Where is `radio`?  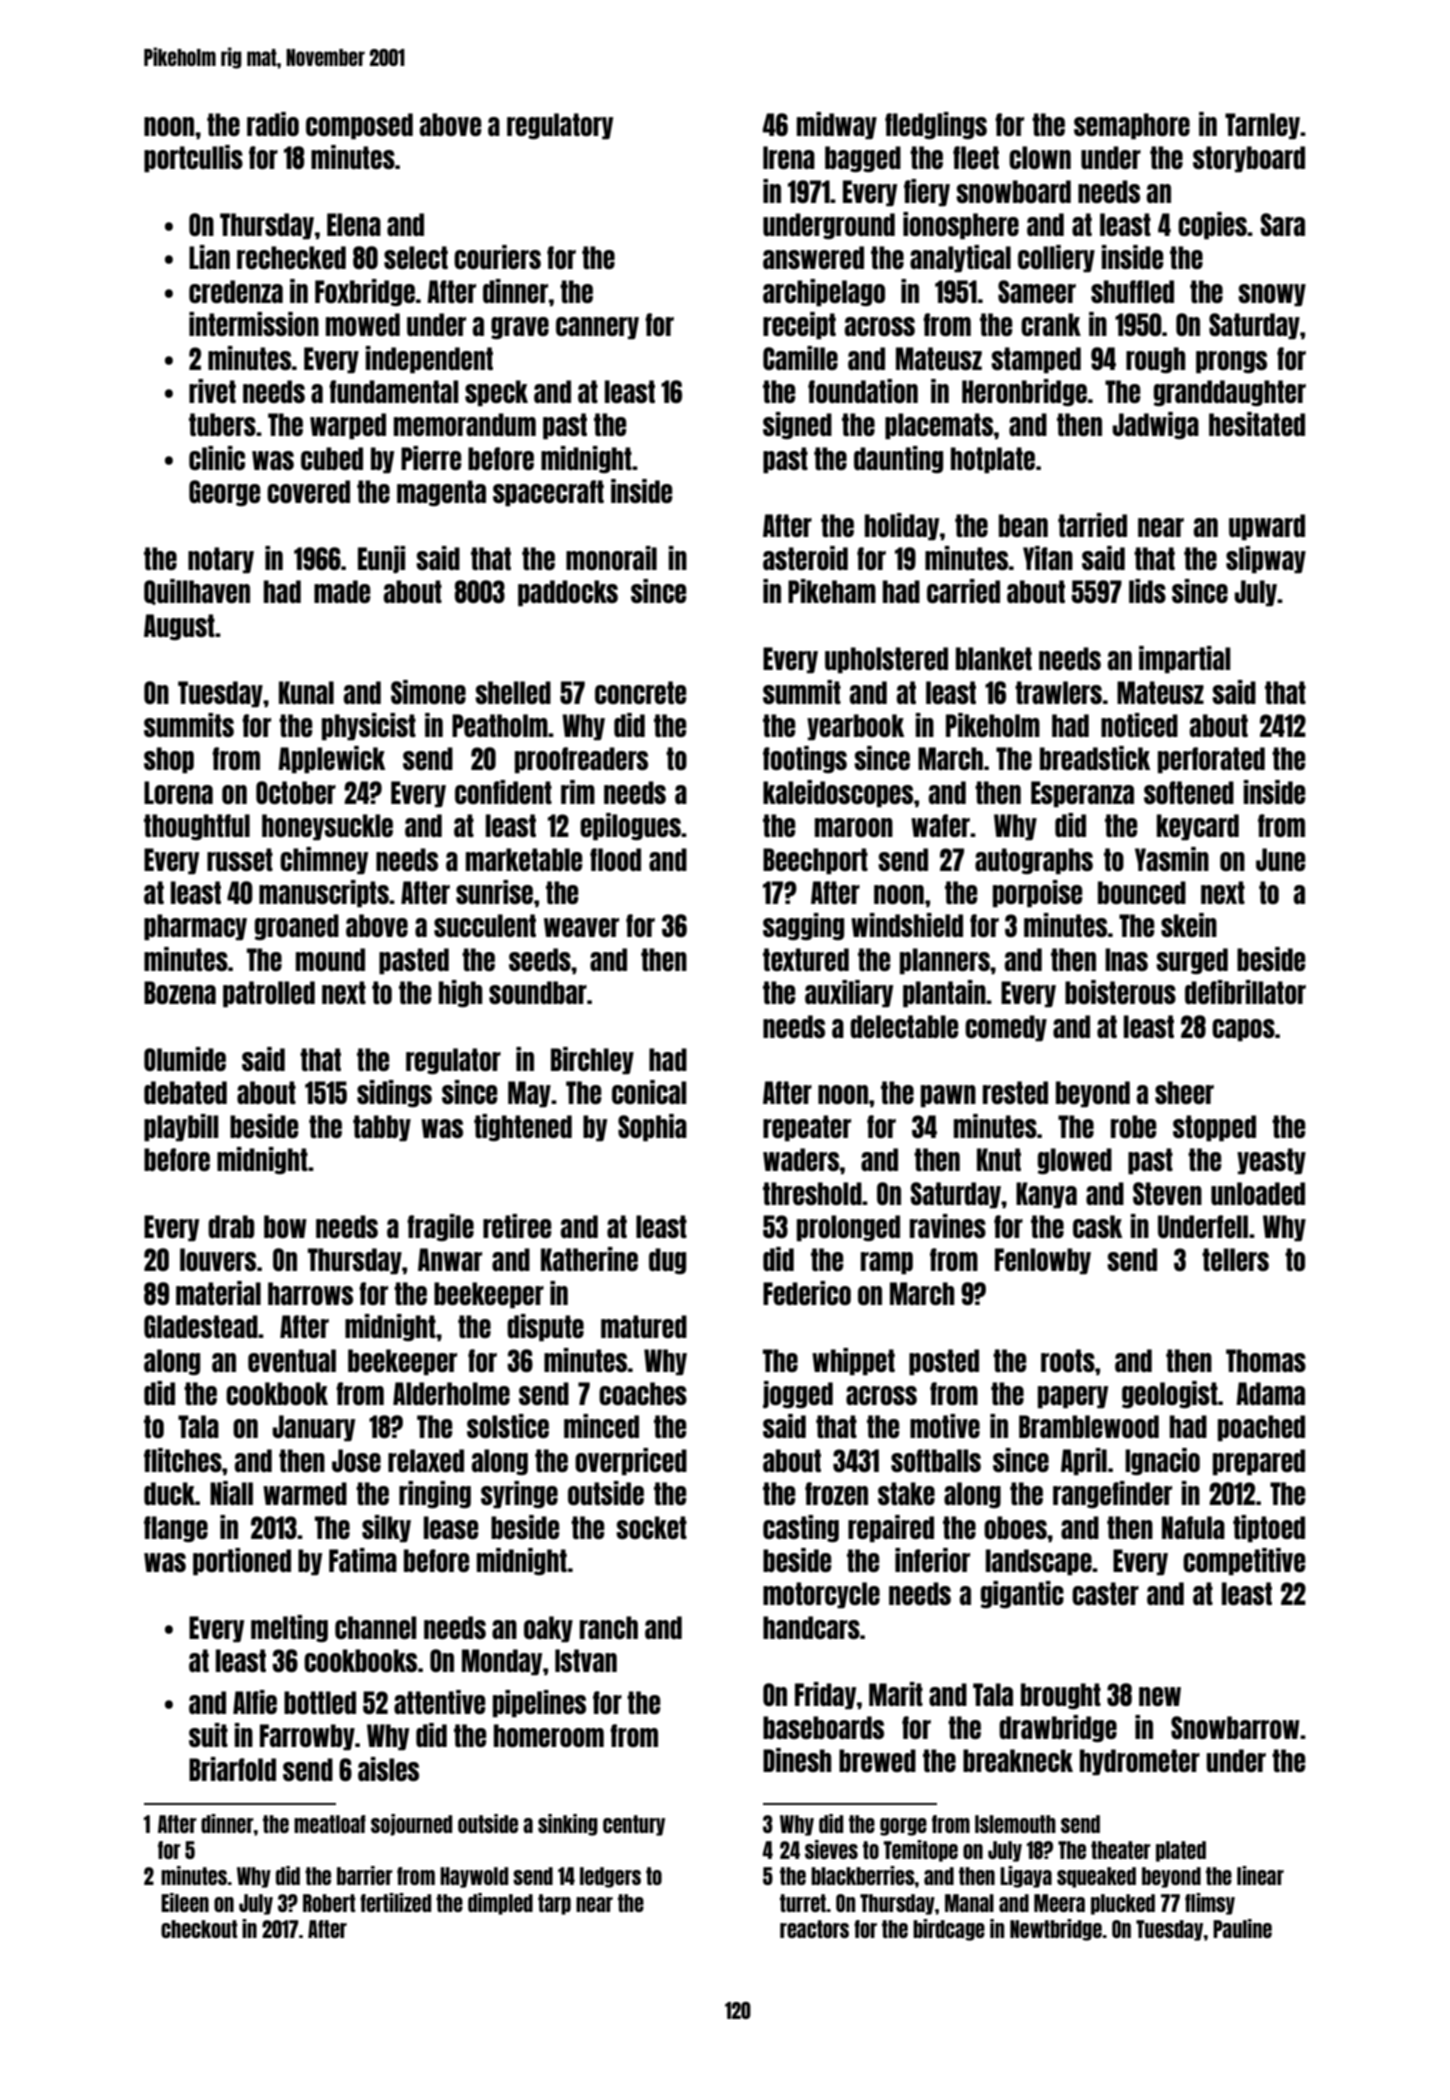 radio is located at coordinates (273, 124).
